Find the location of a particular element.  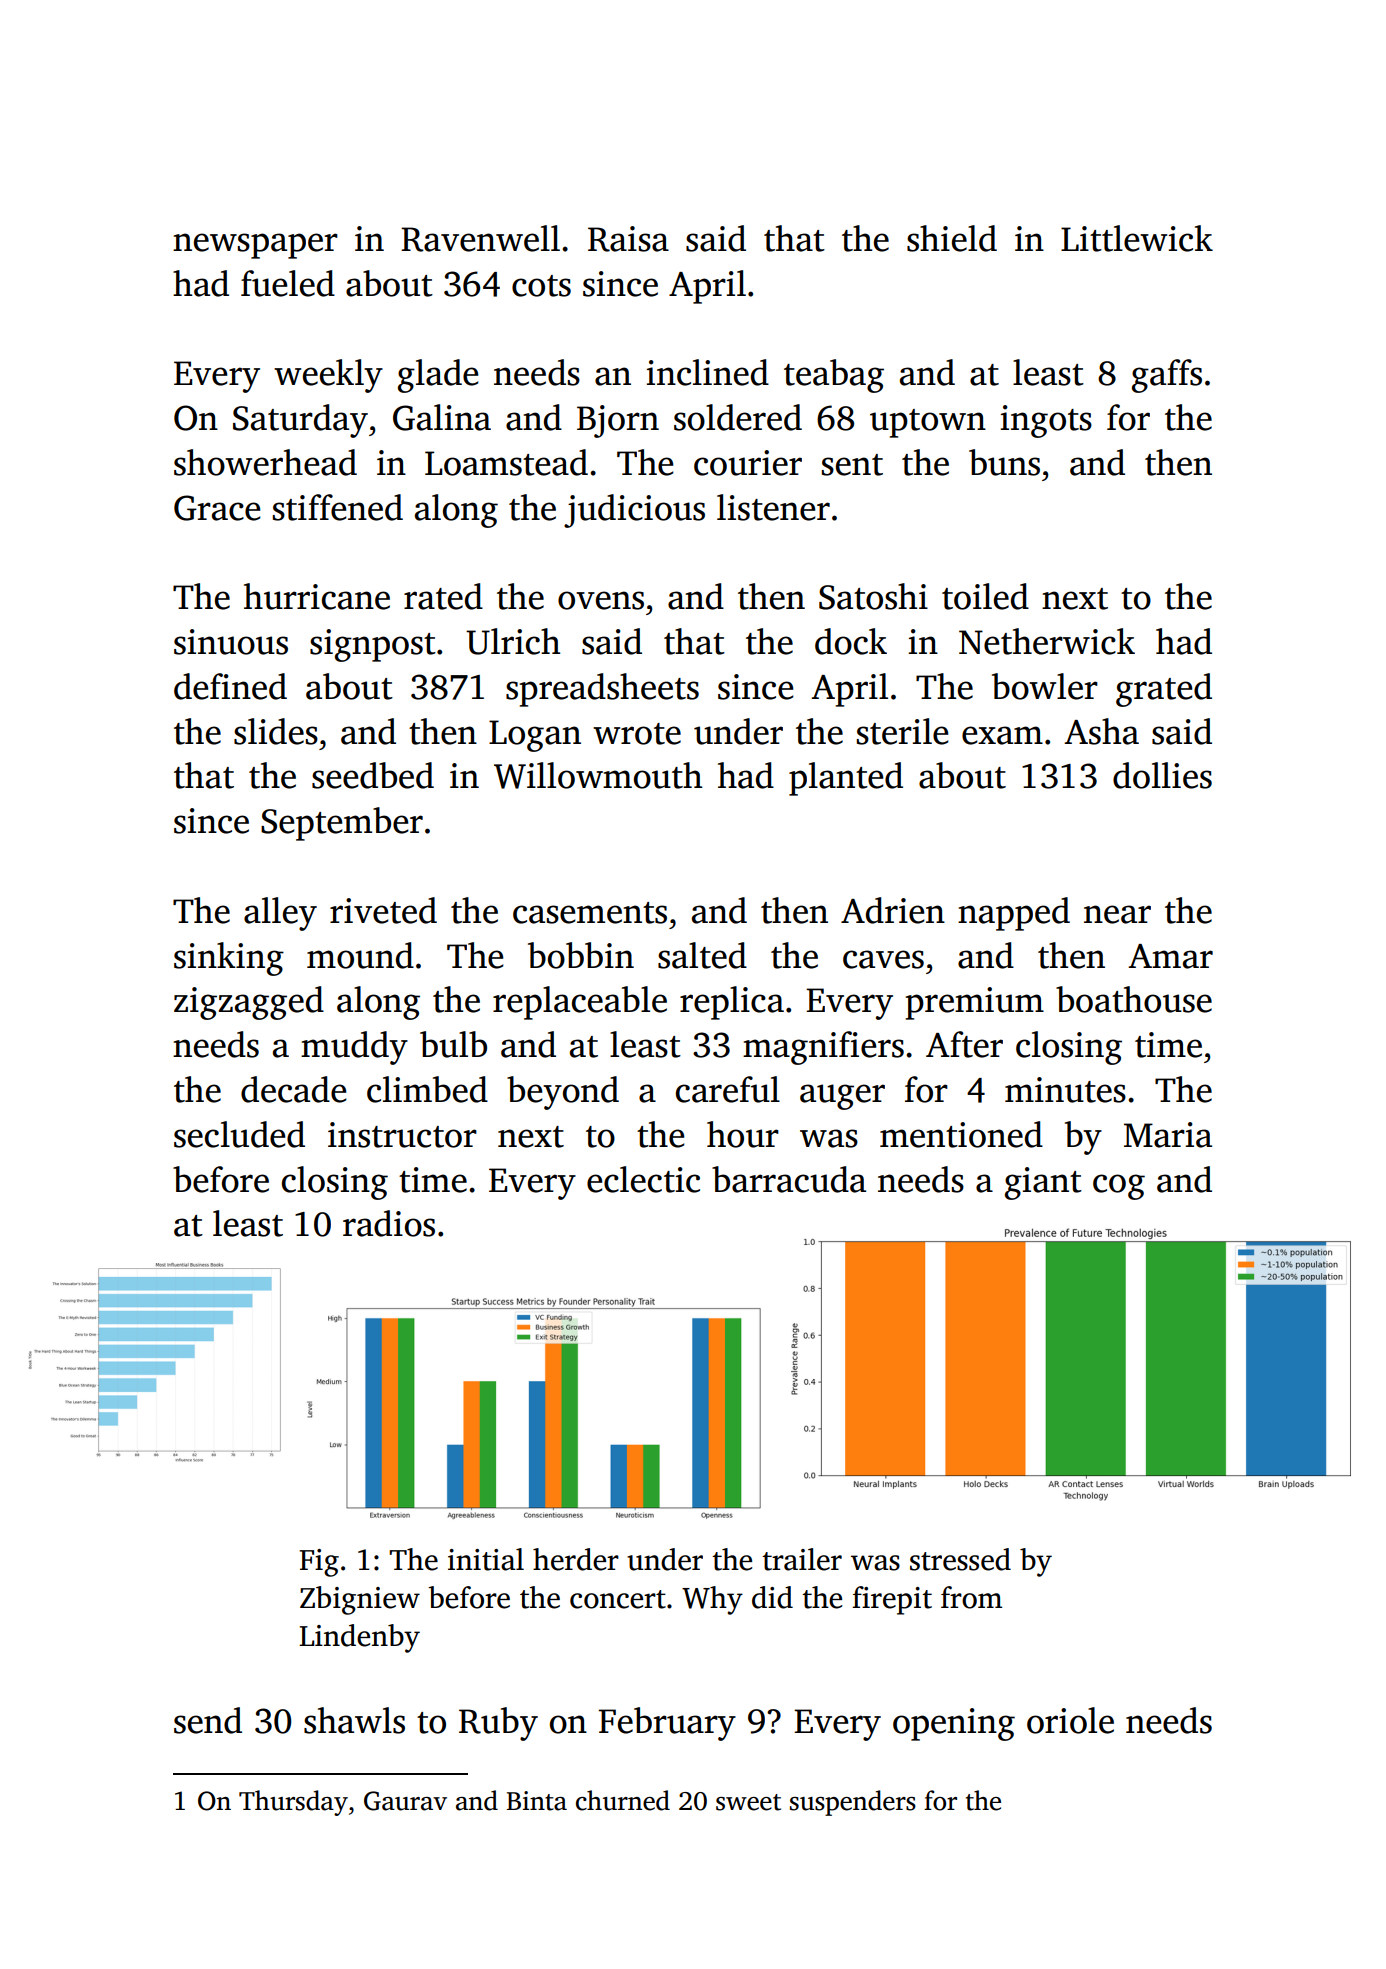

barracuda is located at coordinates (789, 1179).
